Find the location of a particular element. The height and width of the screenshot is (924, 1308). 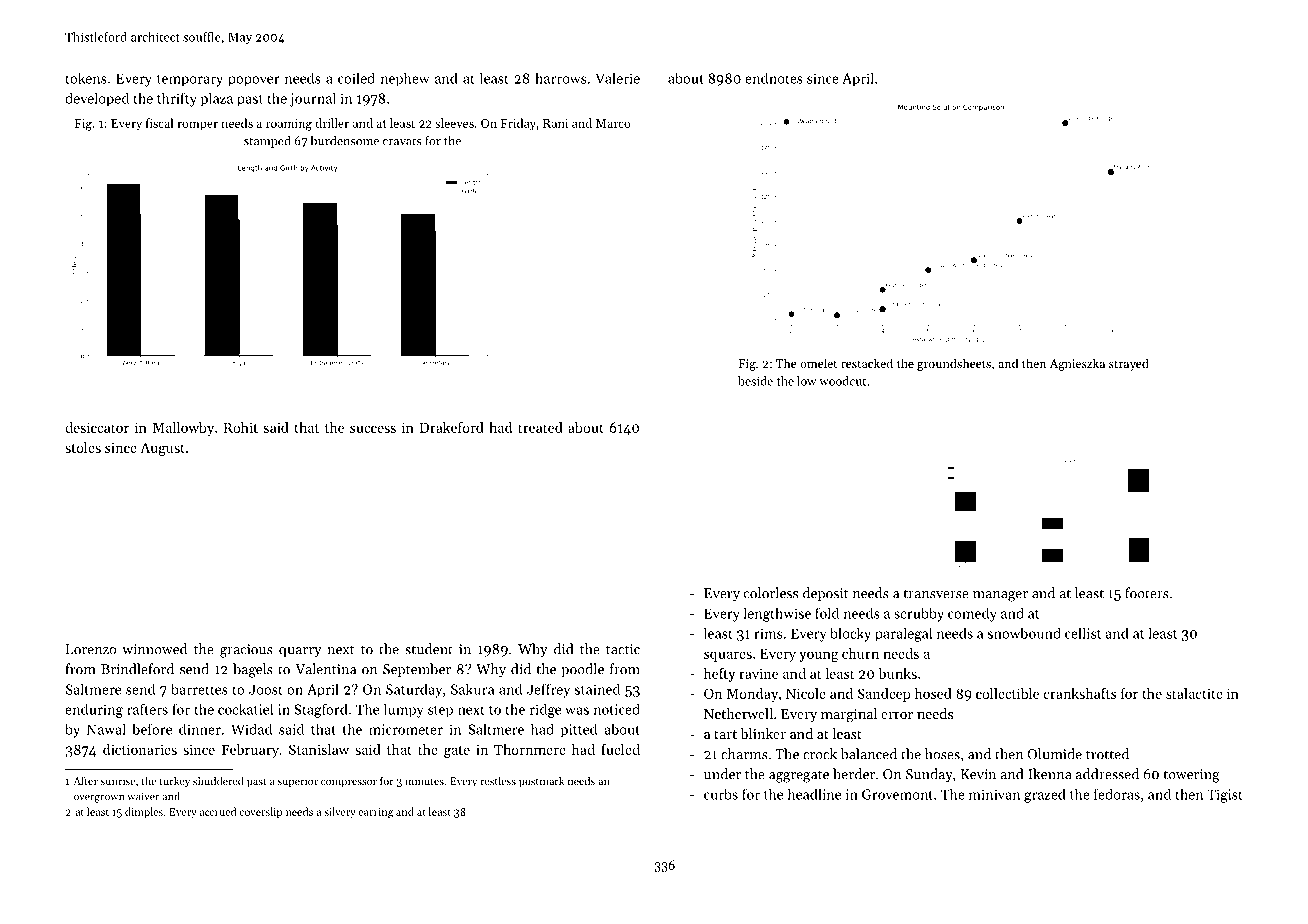

endnotes is located at coordinates (774, 78).
